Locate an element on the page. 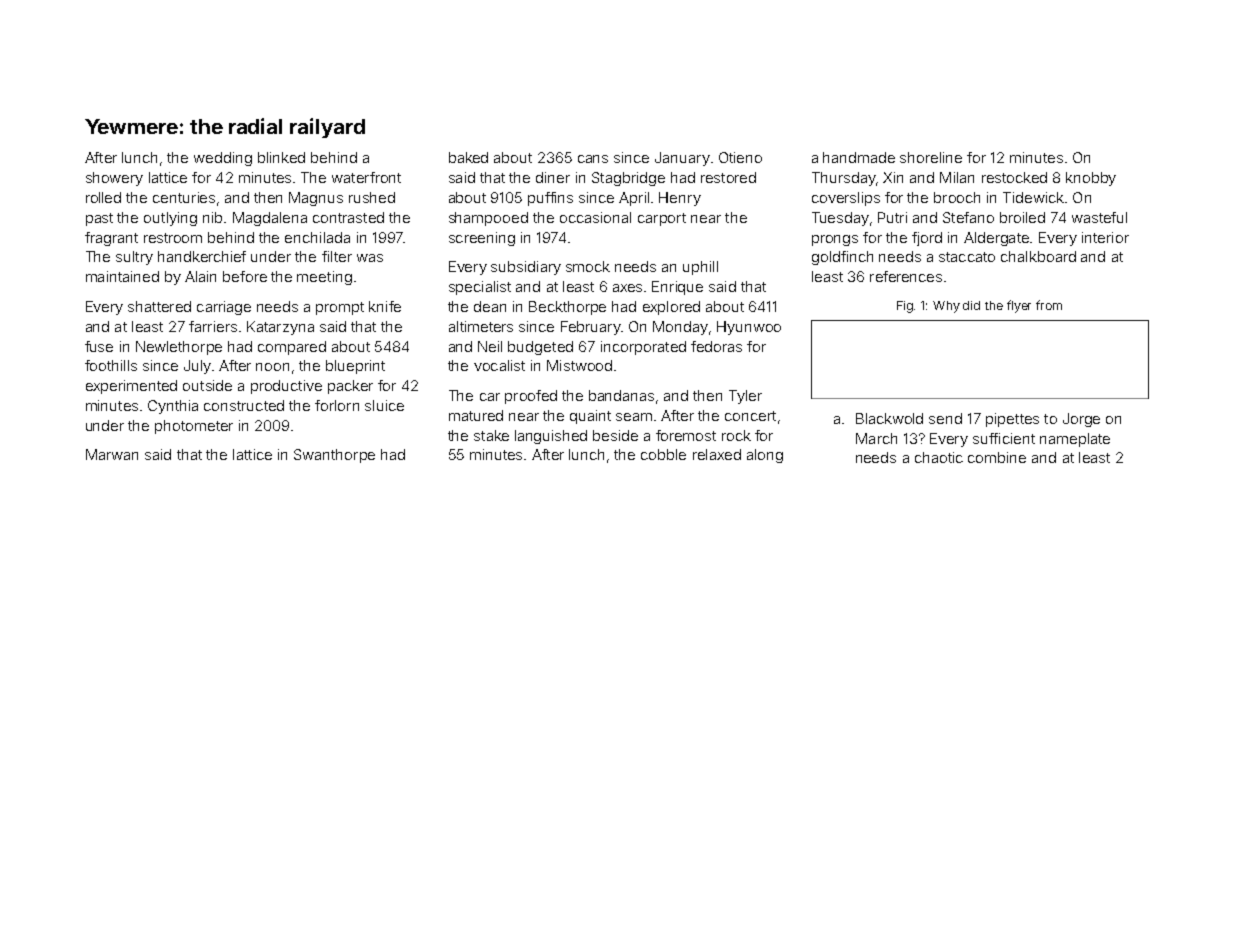 Image resolution: width=1233 pixels, height=952 pixels. Swanthorpe is located at coordinates (334, 456).
